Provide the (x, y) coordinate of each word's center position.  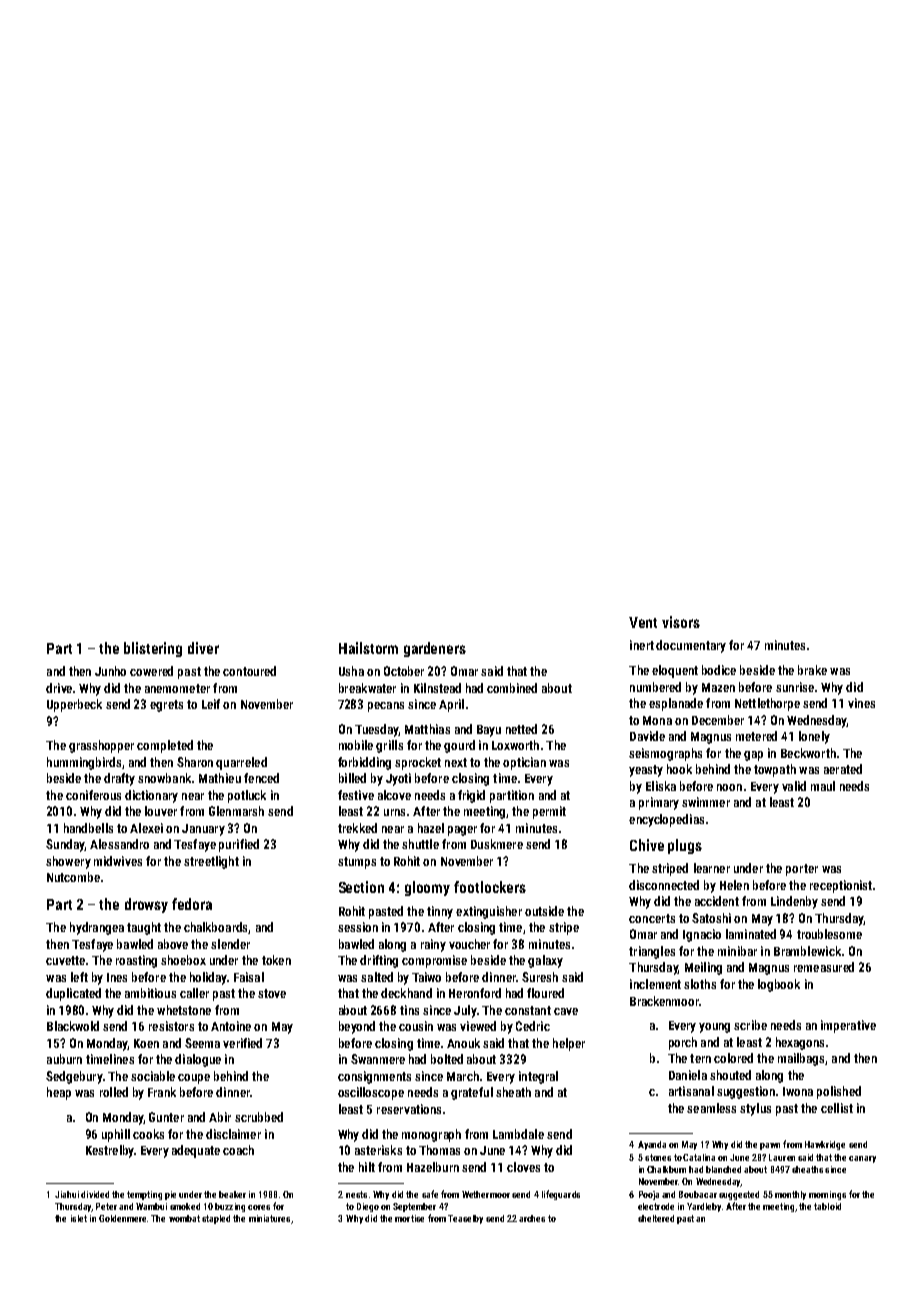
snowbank (164, 778)
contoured (249, 671)
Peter (106, 1206)
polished (839, 1092)
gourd (459, 746)
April (451, 705)
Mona (657, 720)
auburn (64, 1059)
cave (566, 1011)
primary (659, 803)
